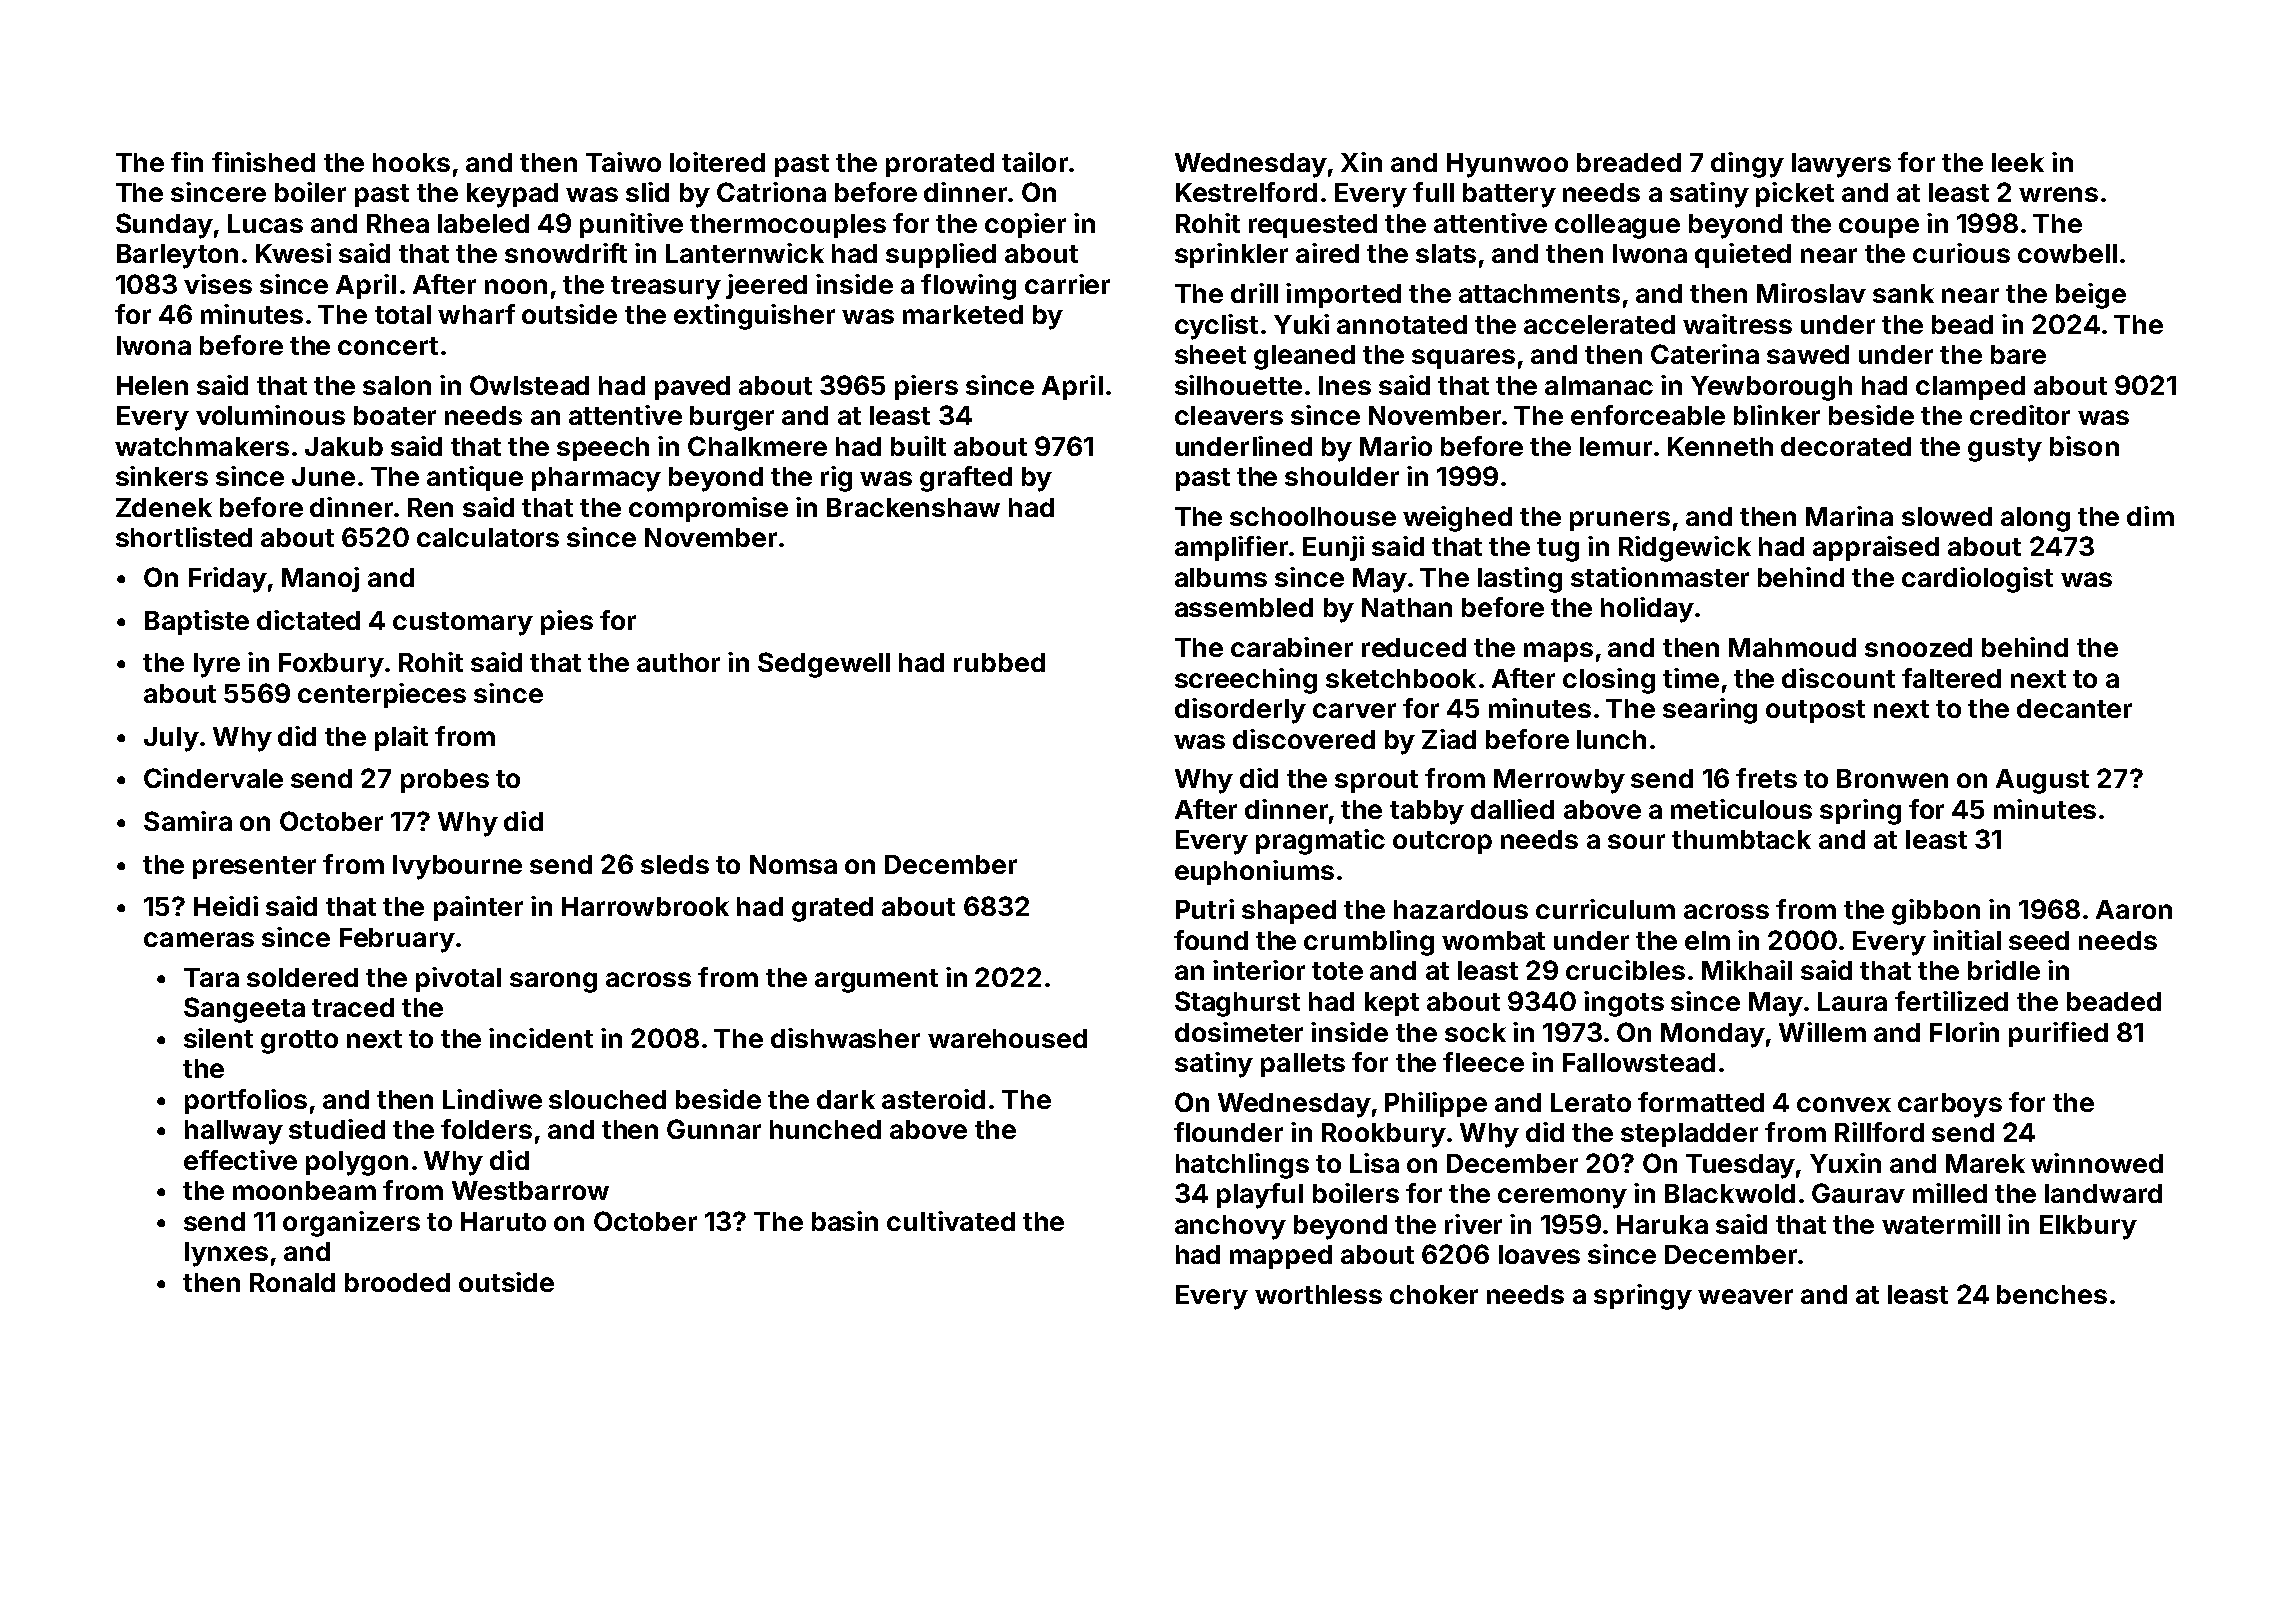 This screenshot has width=2292, height=1620. What do you see at coordinates (218, 284) in the screenshot?
I see `vises` at bounding box center [218, 284].
